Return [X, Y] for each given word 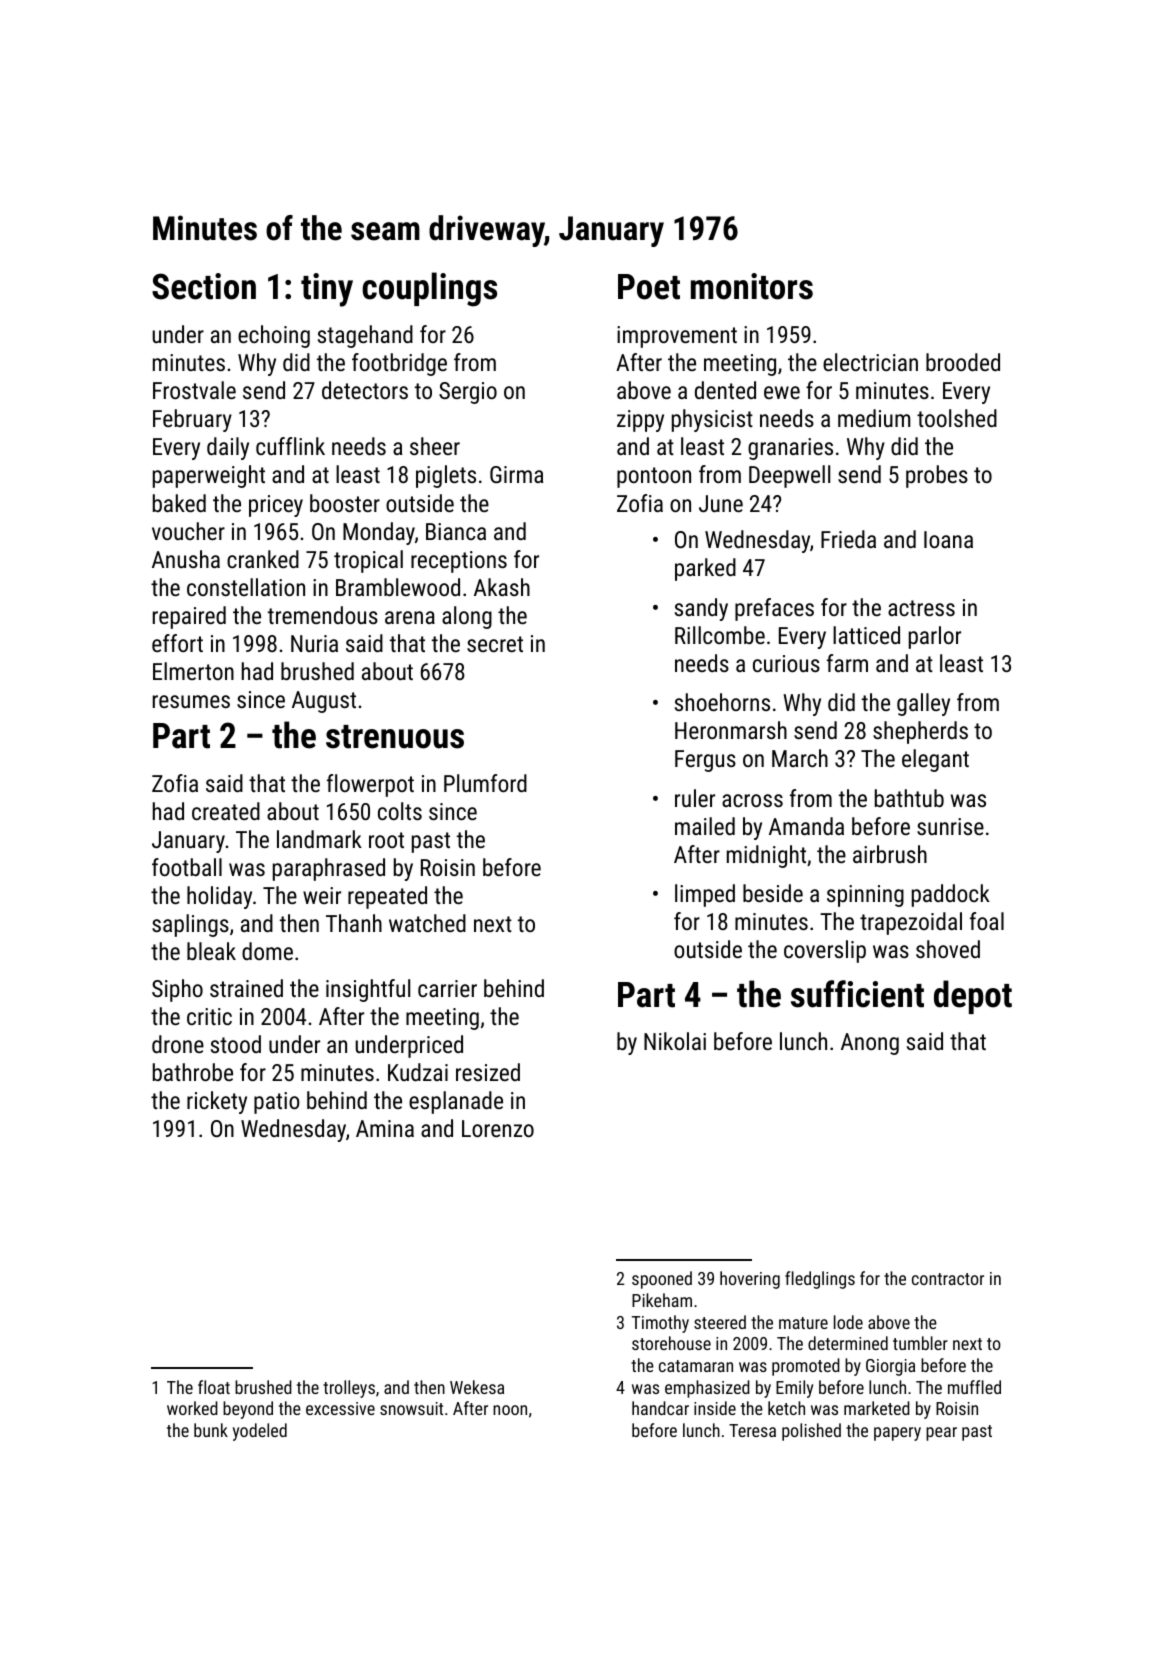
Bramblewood [398, 587]
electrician [870, 362]
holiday [219, 897]
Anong [870, 1044]
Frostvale [194, 390]
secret [495, 644]
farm [847, 663]
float [214, 1387]
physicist [712, 420]
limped [705, 895]
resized [488, 1072]
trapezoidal [911, 923]
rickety [217, 1102]
